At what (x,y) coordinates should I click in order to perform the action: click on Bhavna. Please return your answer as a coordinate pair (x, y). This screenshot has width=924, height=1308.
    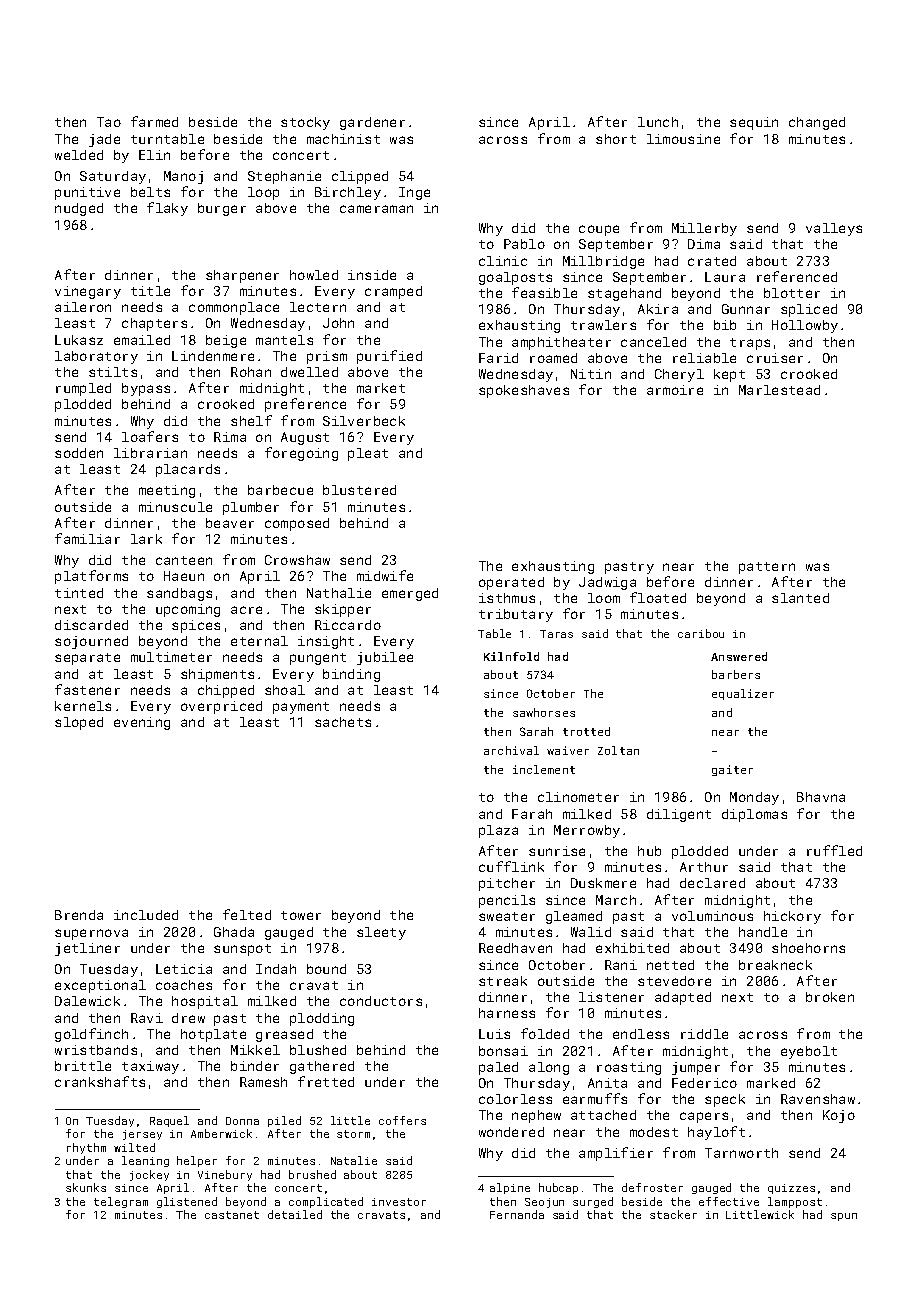
    Looking at the image, I should click on (821, 797).
